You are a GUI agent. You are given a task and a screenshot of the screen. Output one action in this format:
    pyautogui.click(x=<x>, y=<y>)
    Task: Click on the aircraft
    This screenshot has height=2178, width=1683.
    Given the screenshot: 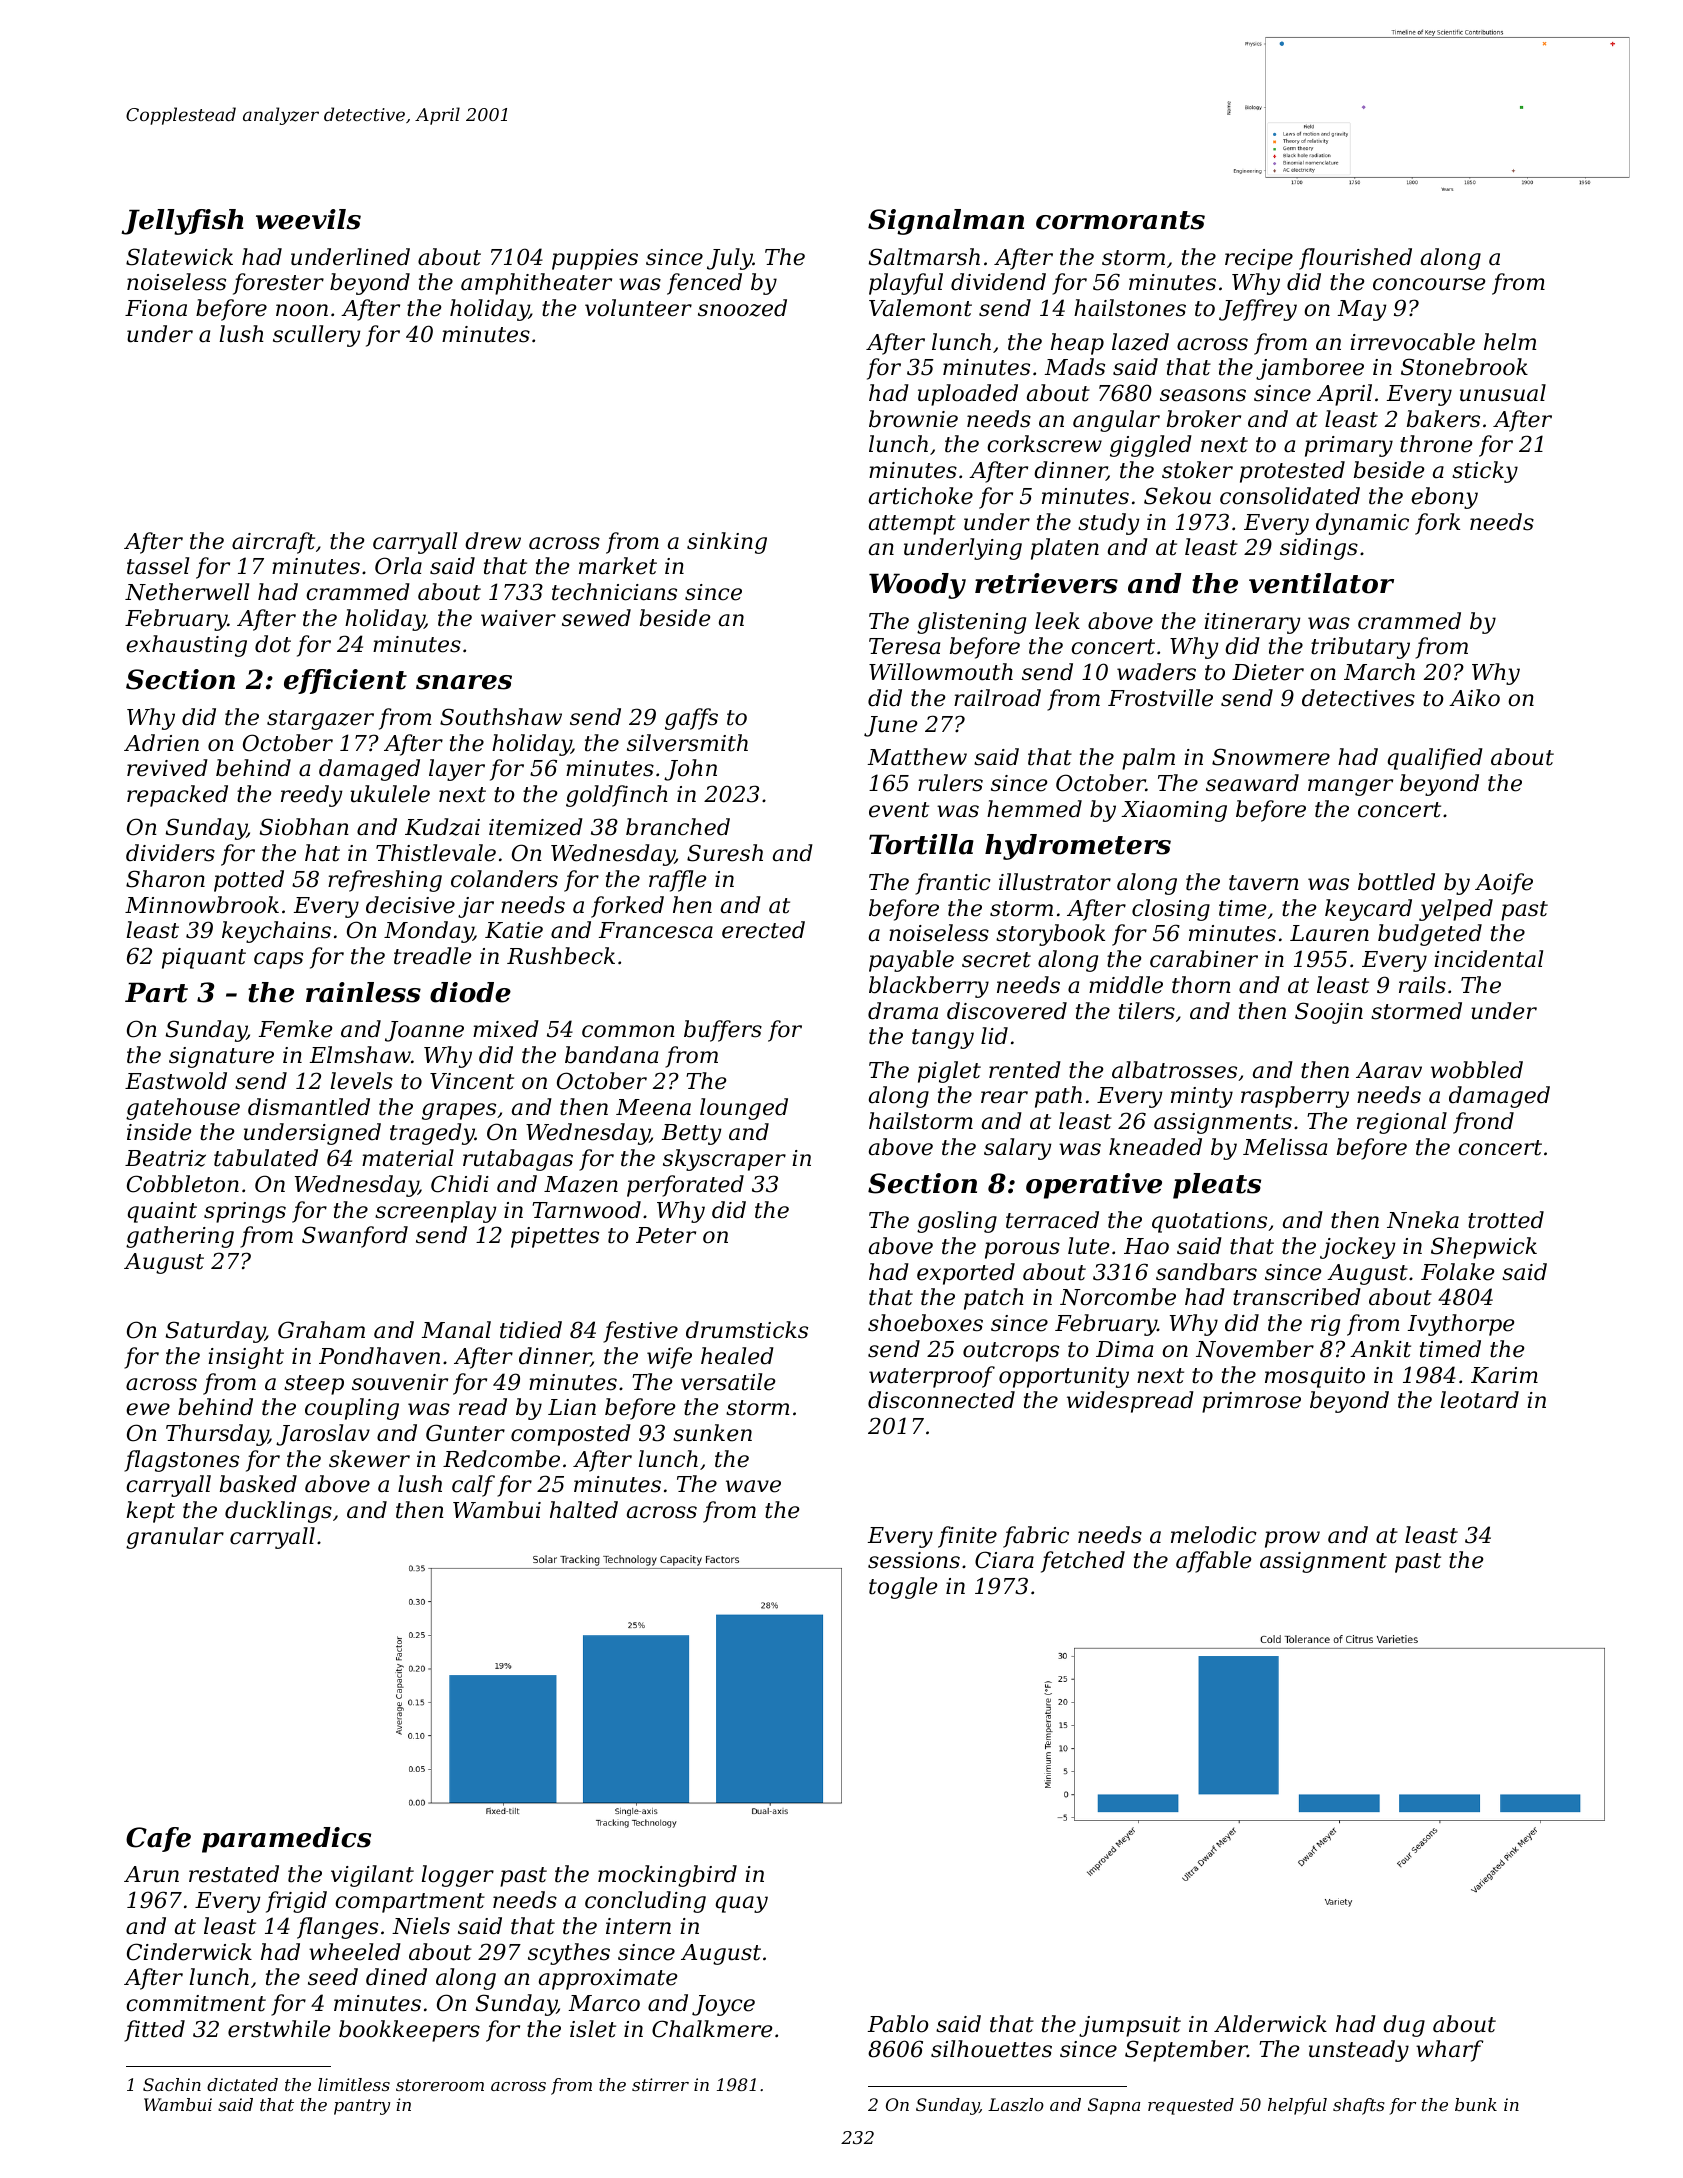 What is the action you would take?
    pyautogui.click(x=273, y=543)
